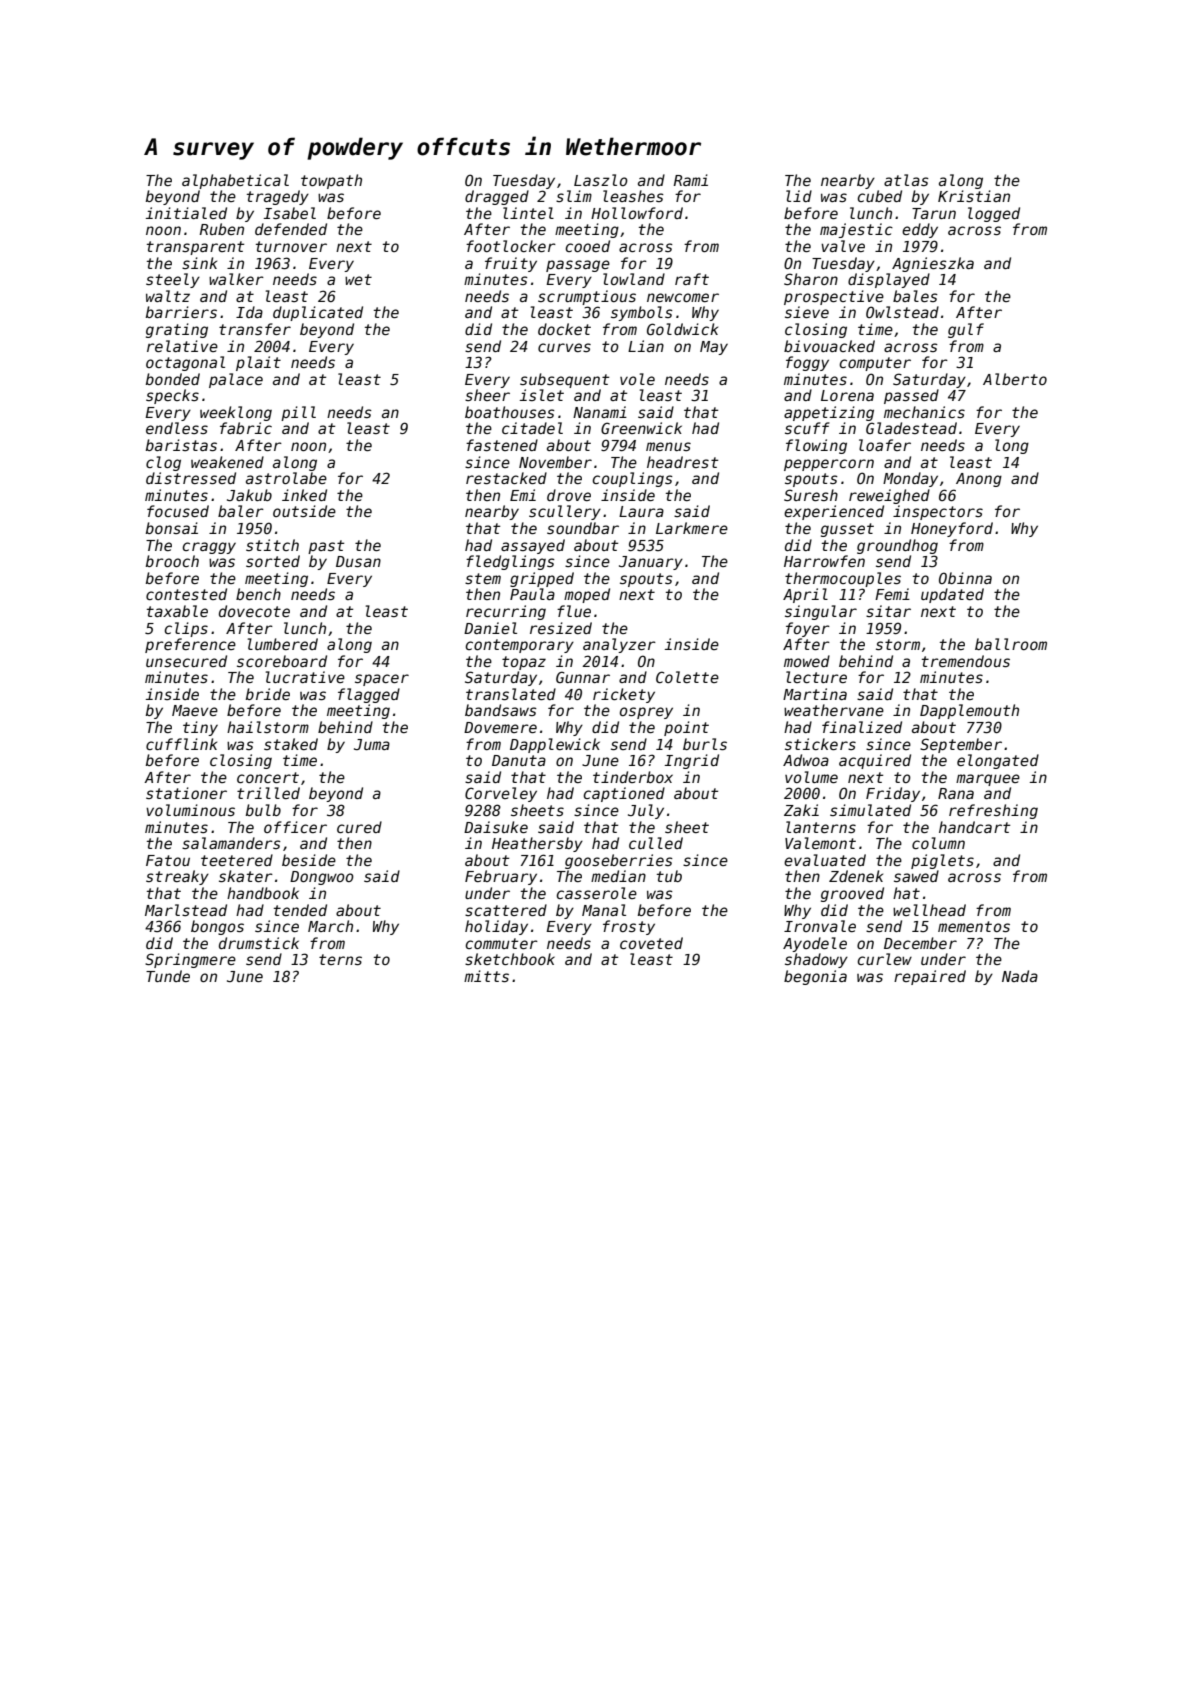 The width and height of the screenshot is (1197, 1693). Describe the element at coordinates (965, 578) in the screenshot. I see `Obinna` at that location.
